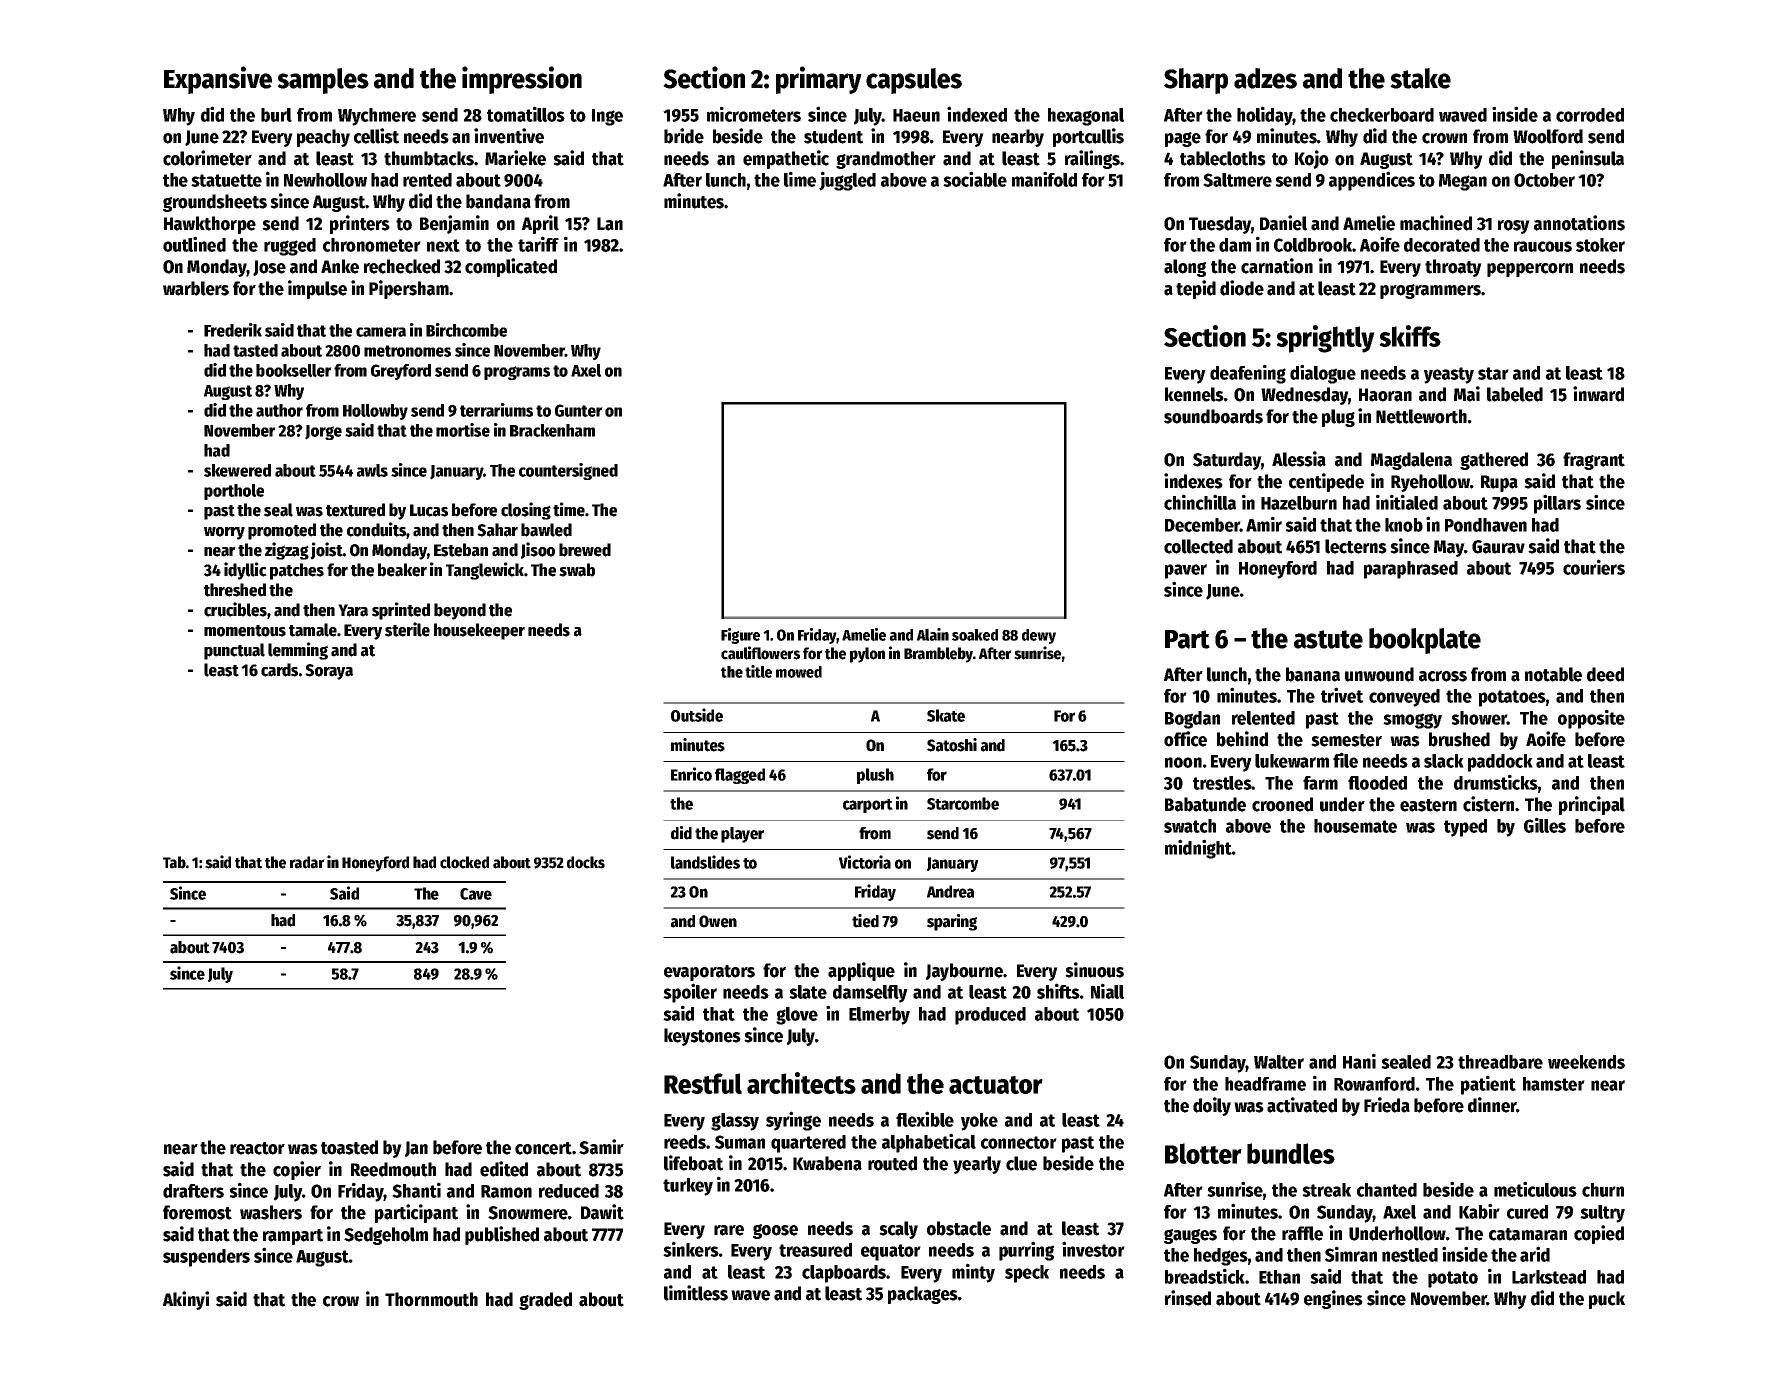 This screenshot has width=1788, height=1382. Describe the element at coordinates (868, 806) in the screenshot. I see `carport` at that location.
